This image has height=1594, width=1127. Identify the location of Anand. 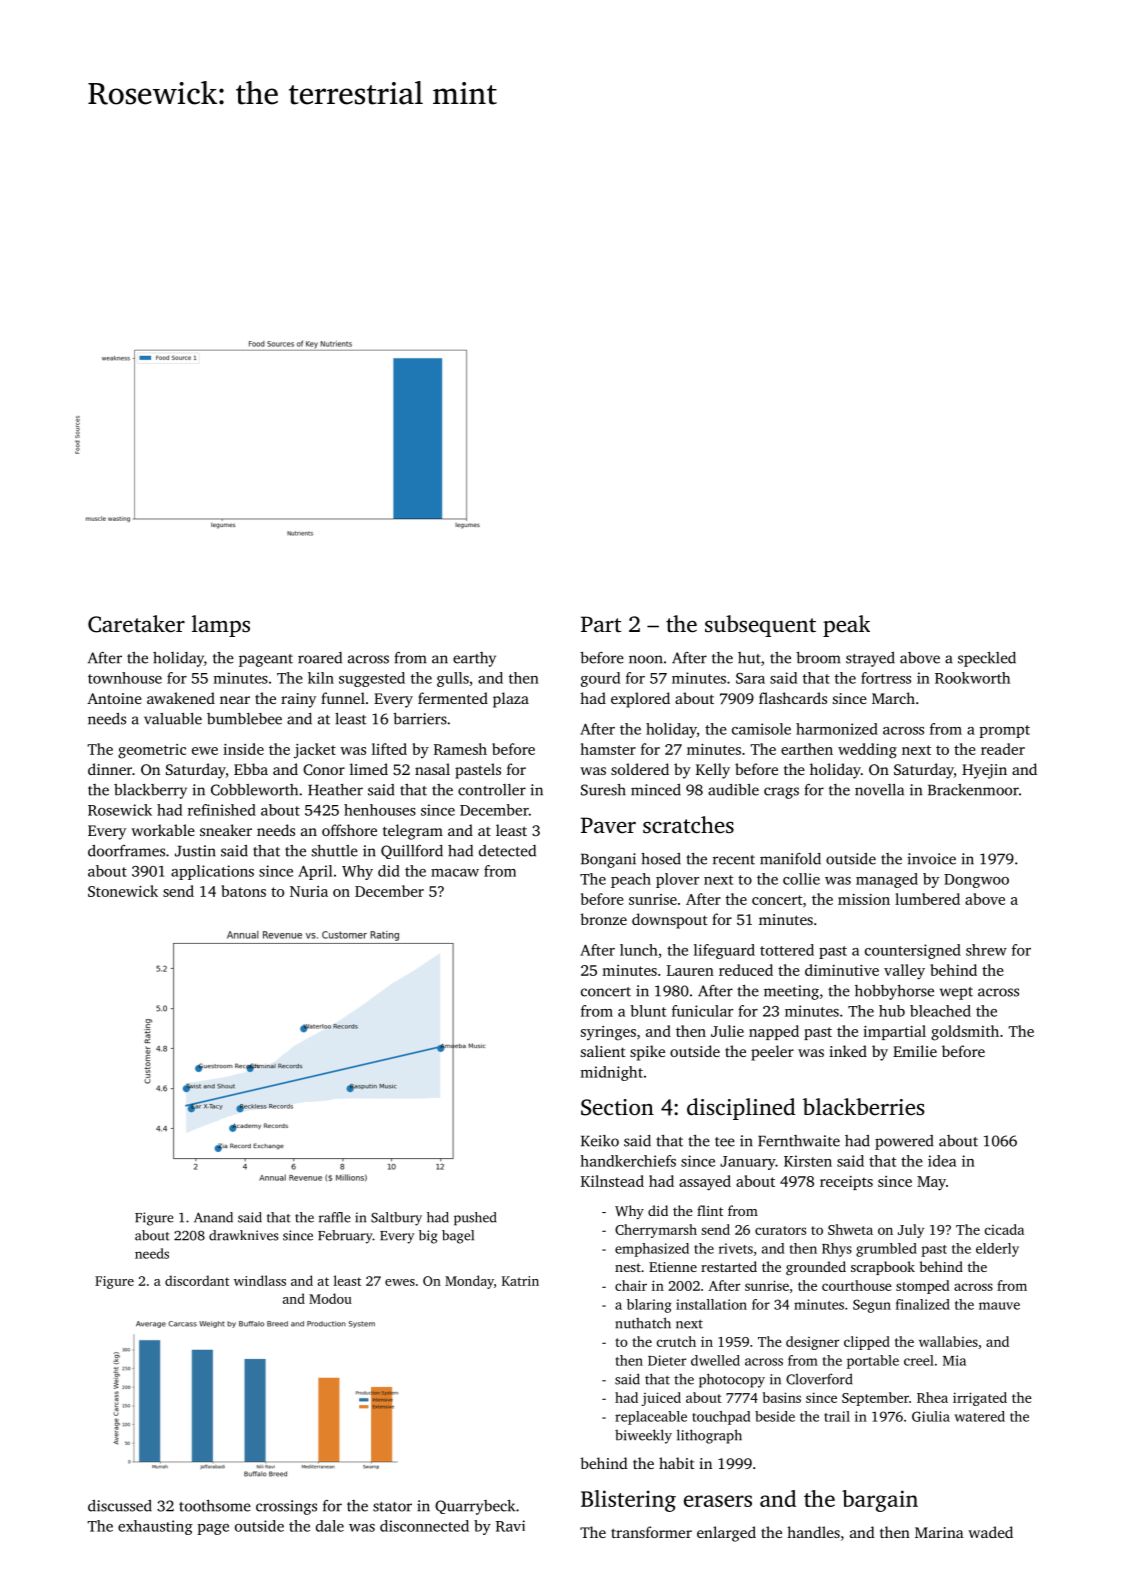
(213, 1217).
